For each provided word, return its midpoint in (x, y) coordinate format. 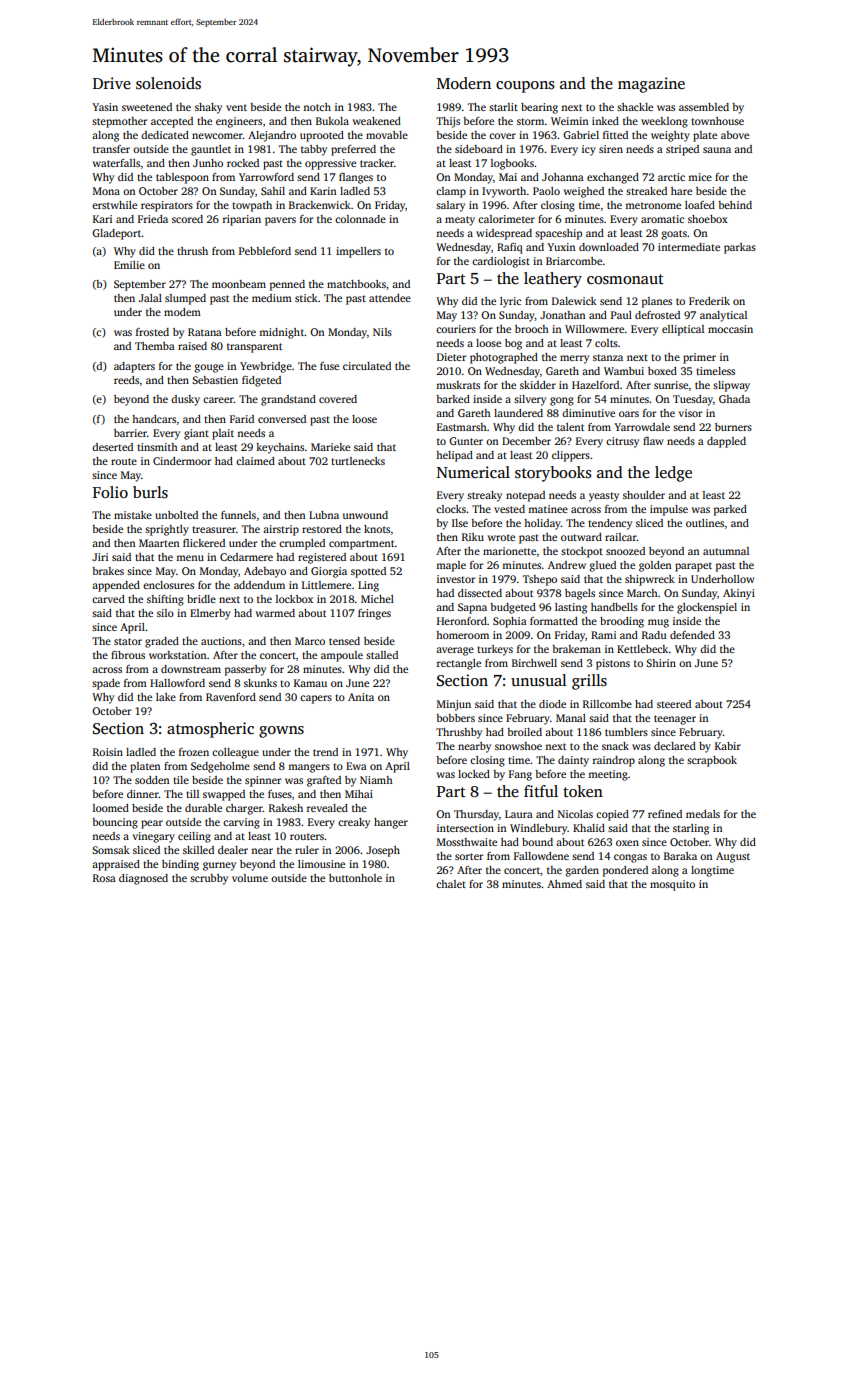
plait (223, 434)
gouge (209, 368)
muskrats (458, 385)
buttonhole (355, 878)
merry (574, 359)
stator (128, 641)
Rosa (104, 878)
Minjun (454, 705)
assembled (704, 107)
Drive (112, 83)
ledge (673, 474)
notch (317, 107)
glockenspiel (707, 608)
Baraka (680, 856)
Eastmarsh (462, 427)
